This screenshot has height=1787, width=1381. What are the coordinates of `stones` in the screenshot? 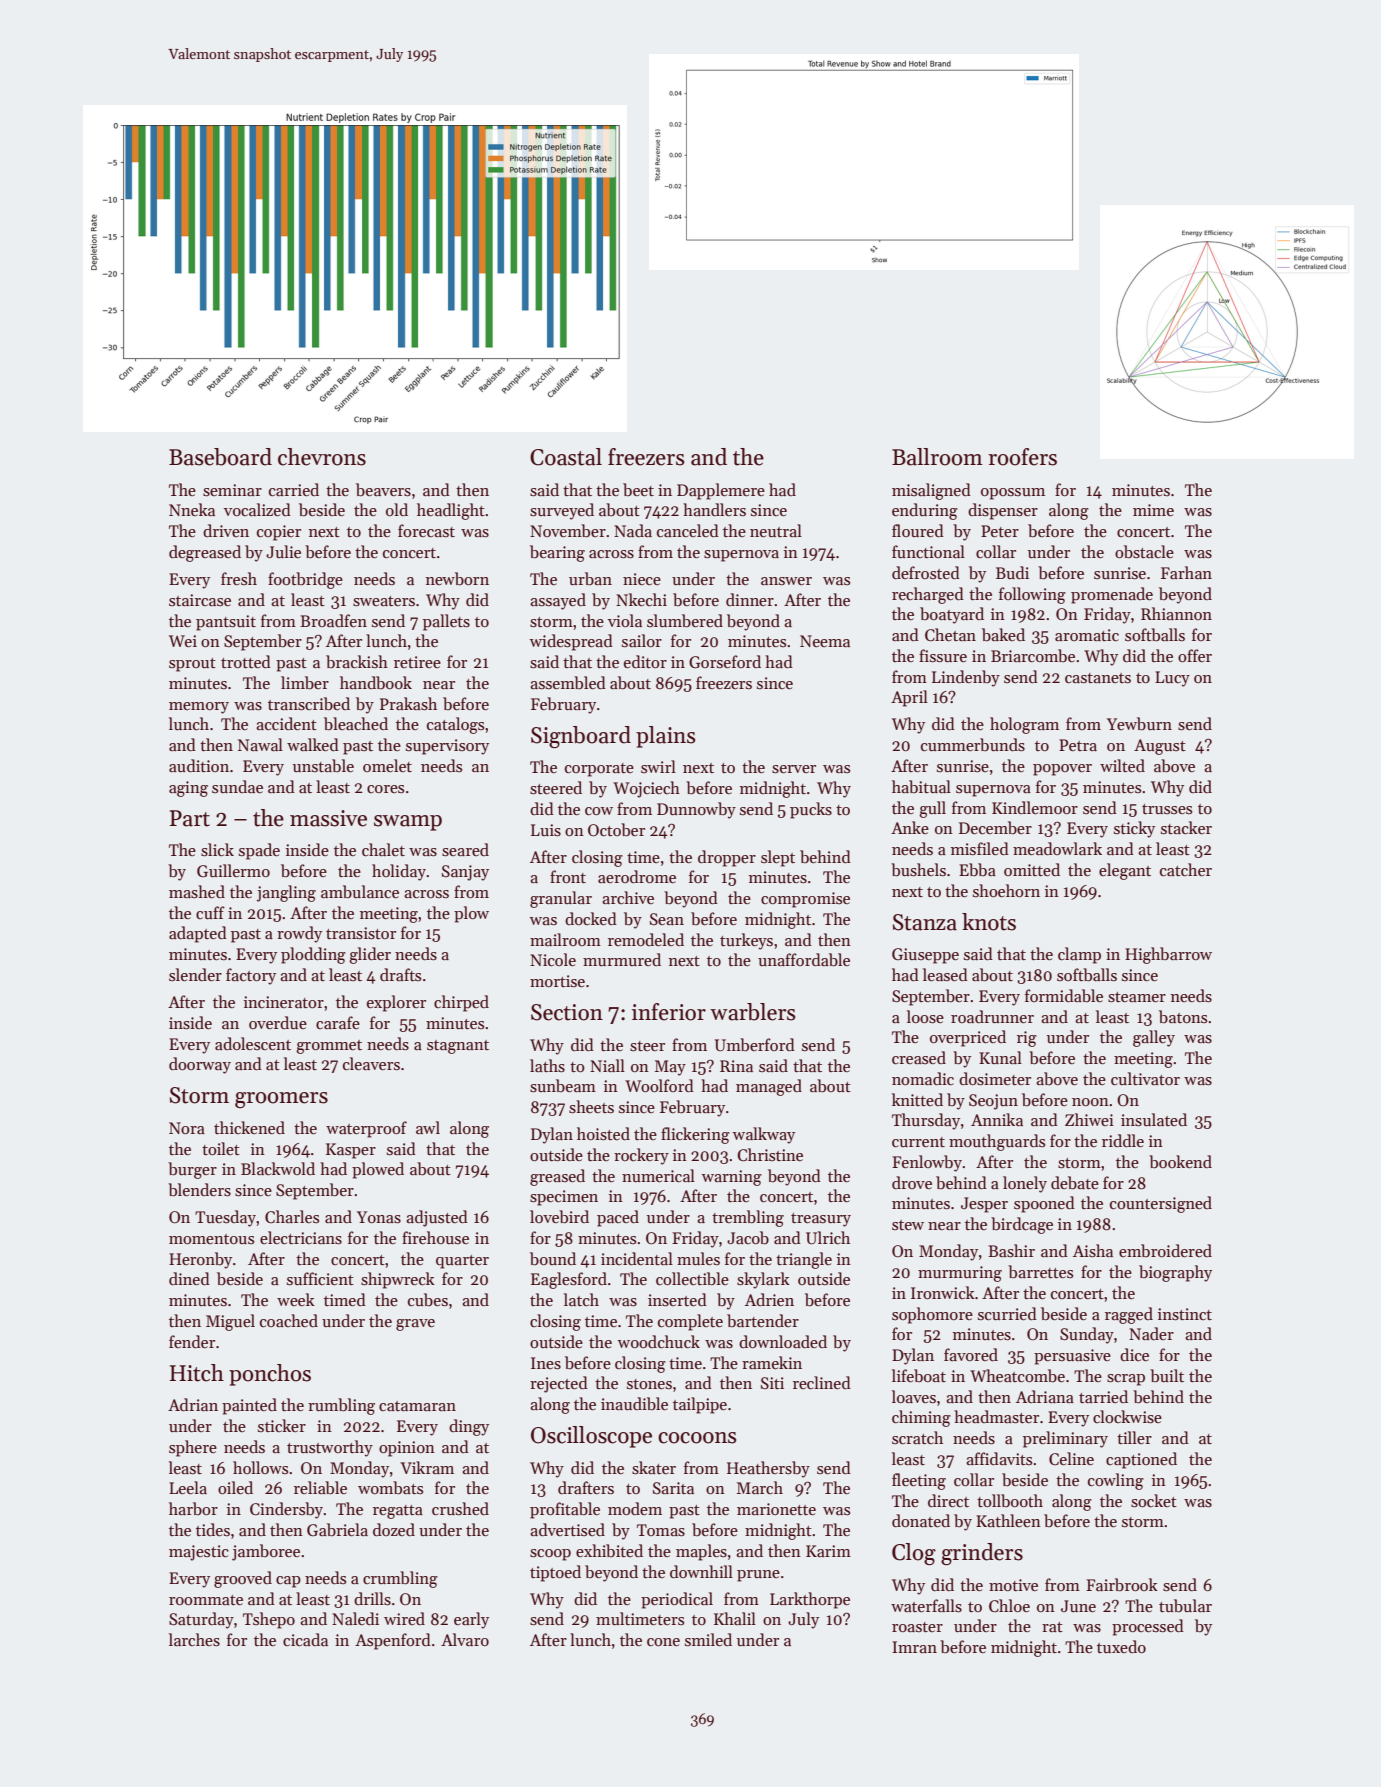 It's located at (649, 1384).
